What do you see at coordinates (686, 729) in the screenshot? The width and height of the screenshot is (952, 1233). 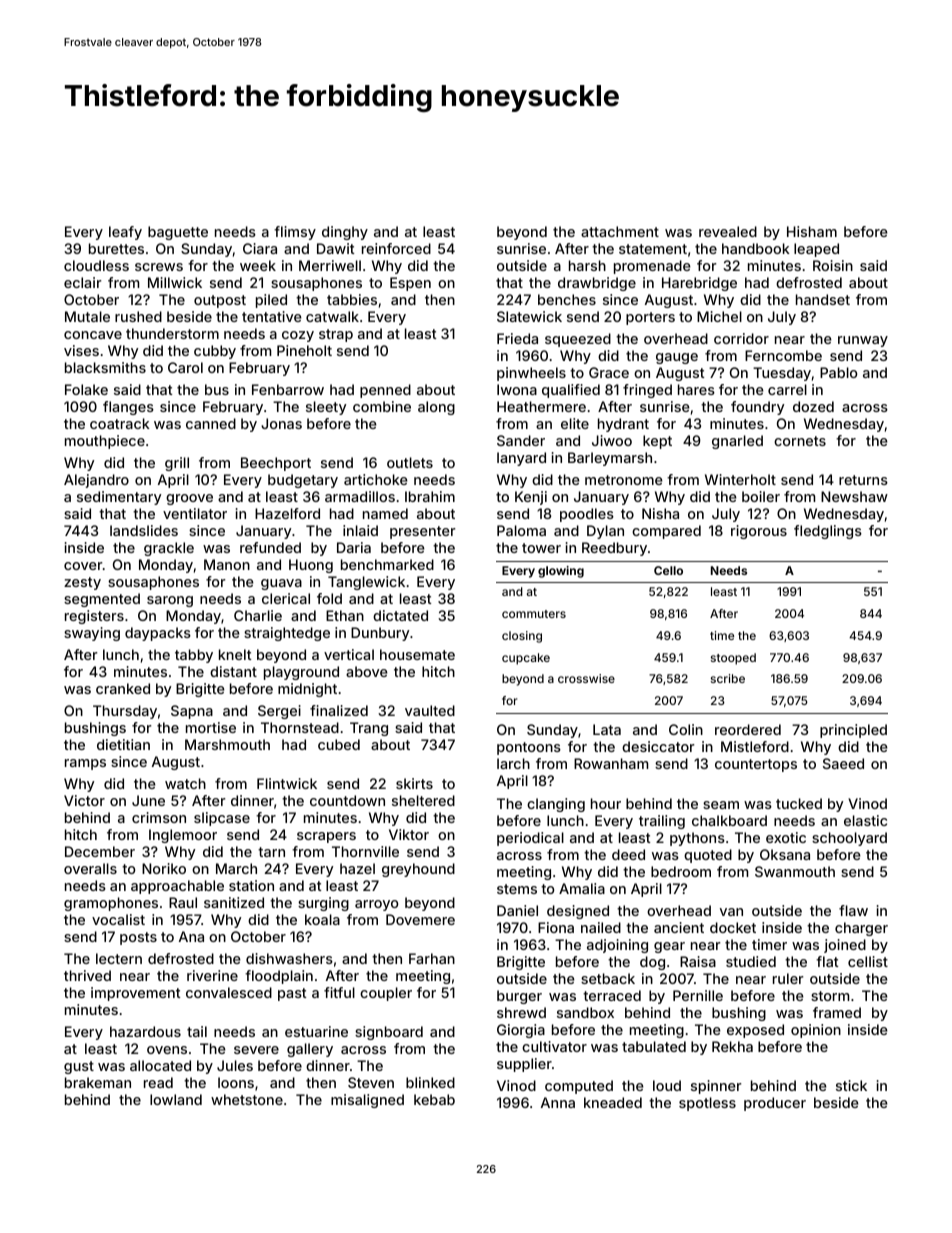 I see `Colin` at bounding box center [686, 729].
